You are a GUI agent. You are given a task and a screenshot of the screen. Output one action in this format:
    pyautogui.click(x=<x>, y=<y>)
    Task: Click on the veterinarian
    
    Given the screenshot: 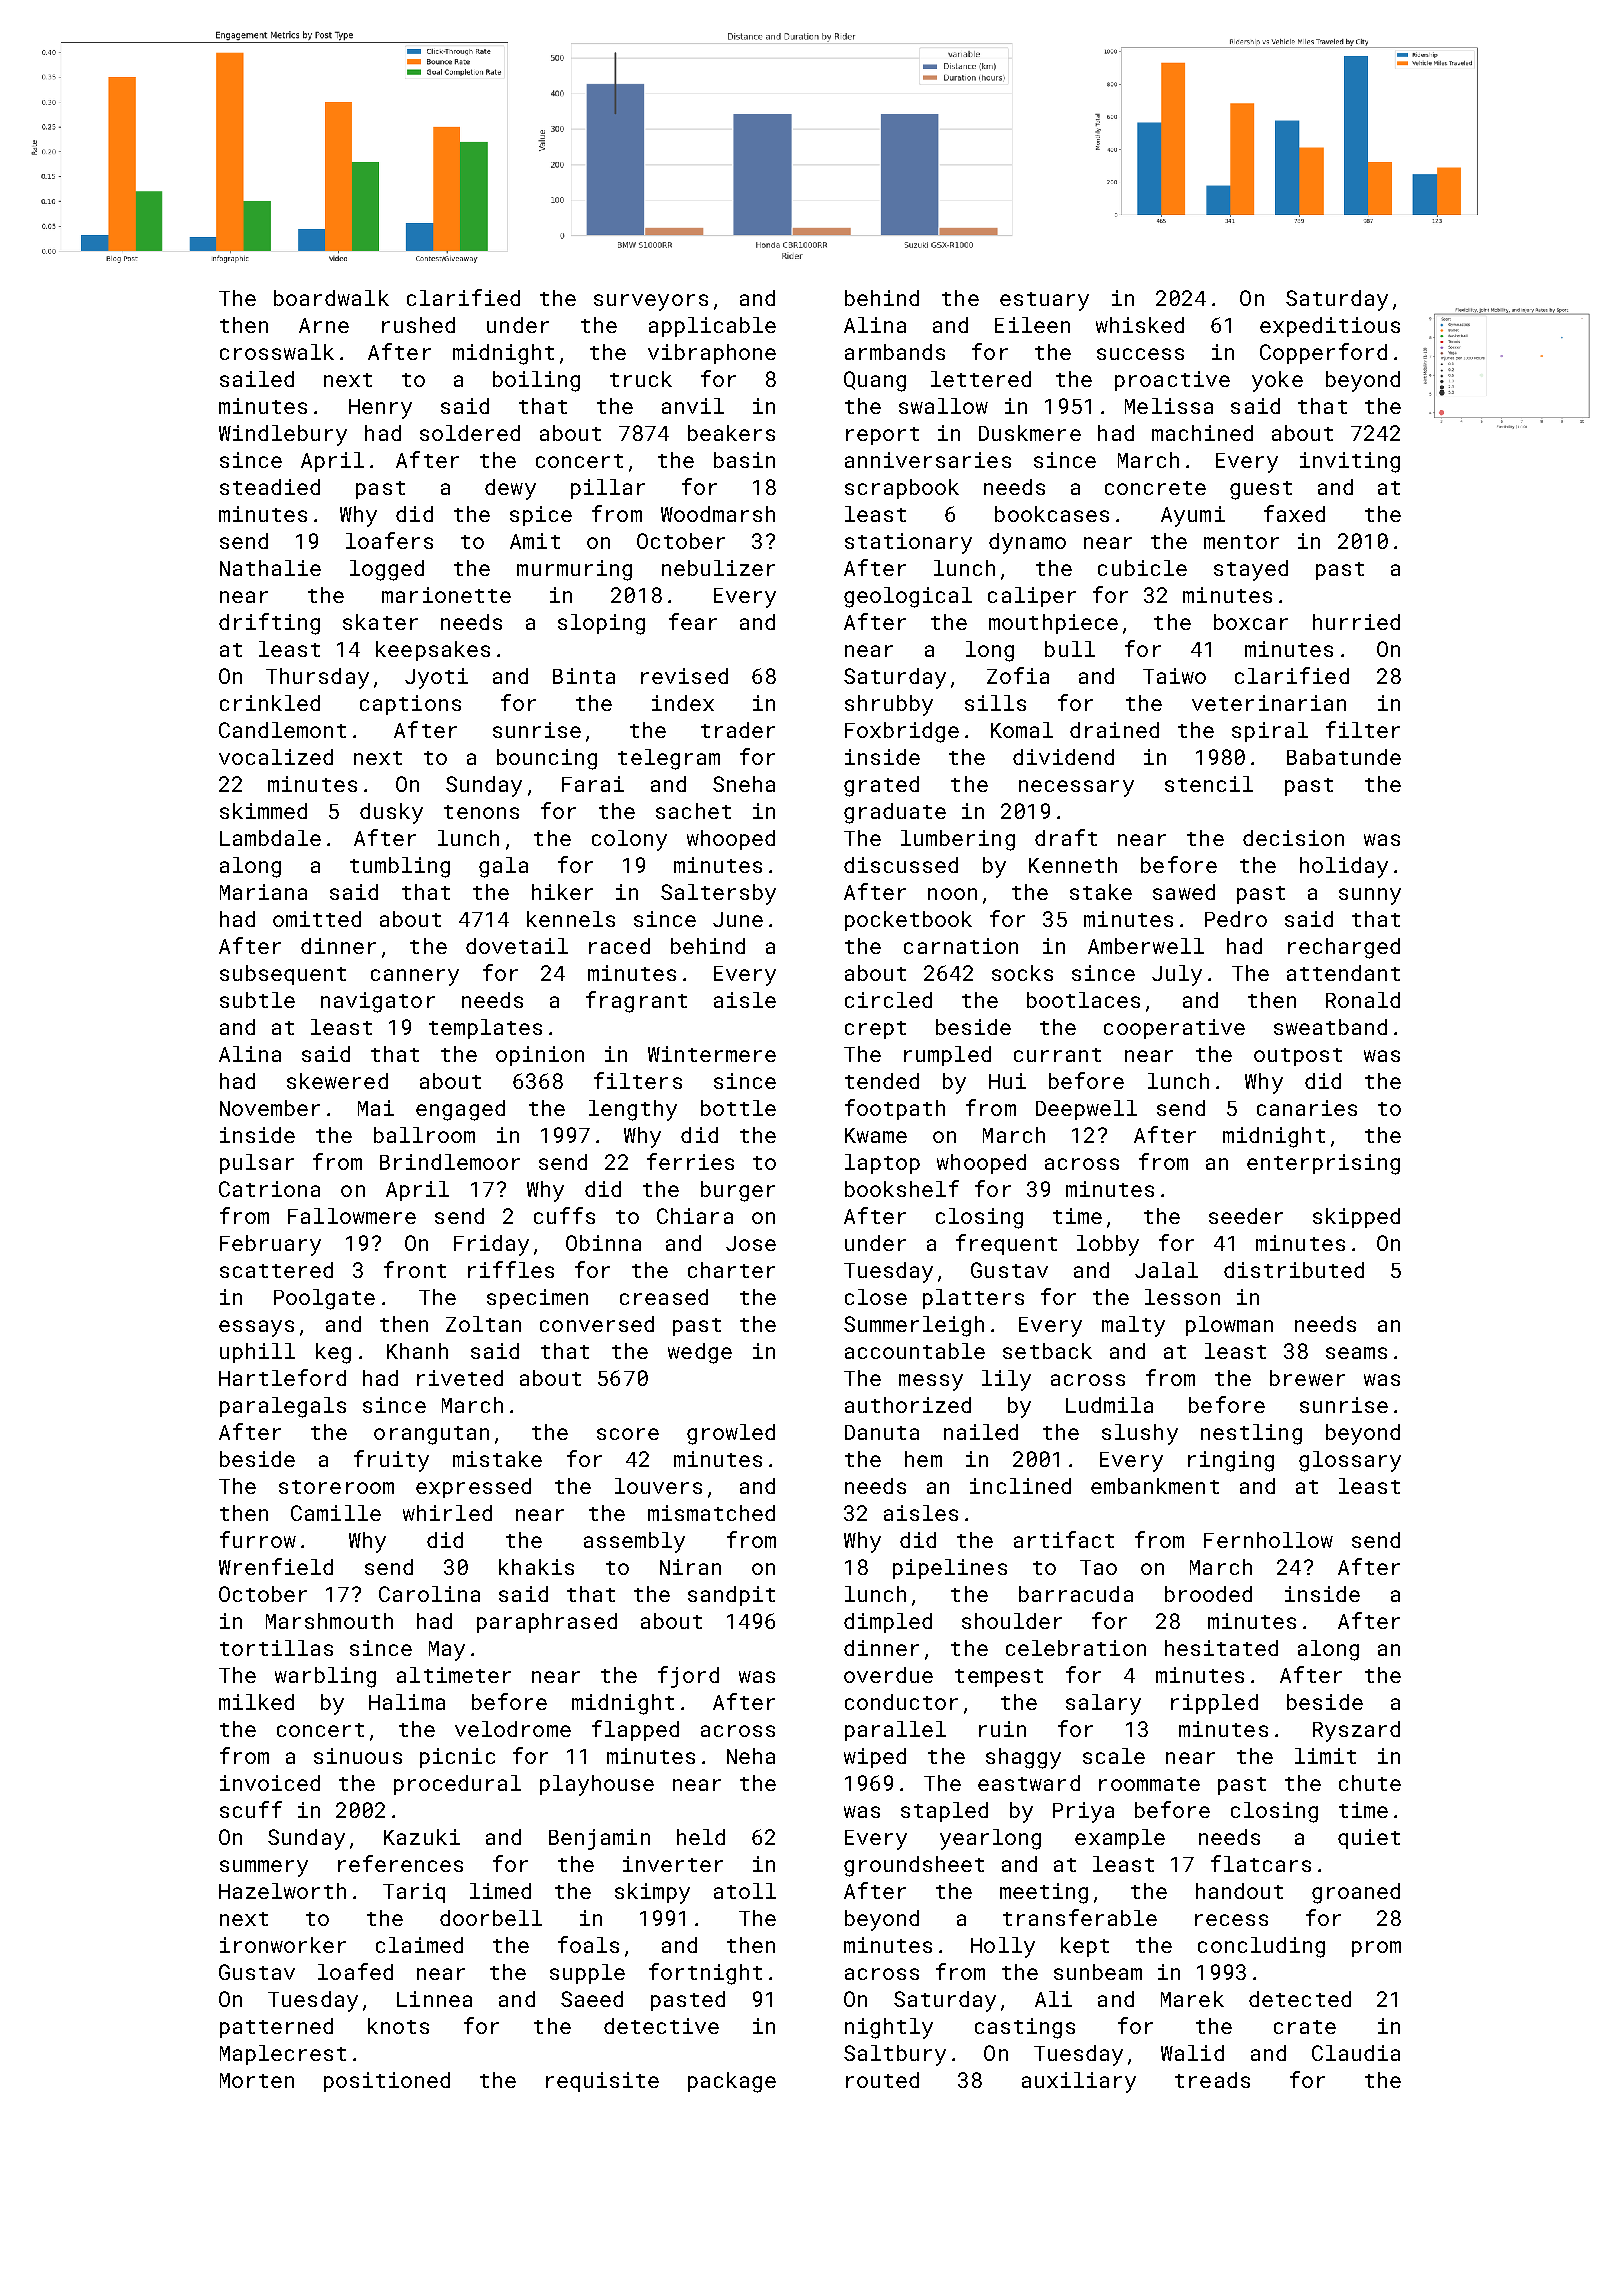 What is the action you would take?
    pyautogui.click(x=1269, y=703)
